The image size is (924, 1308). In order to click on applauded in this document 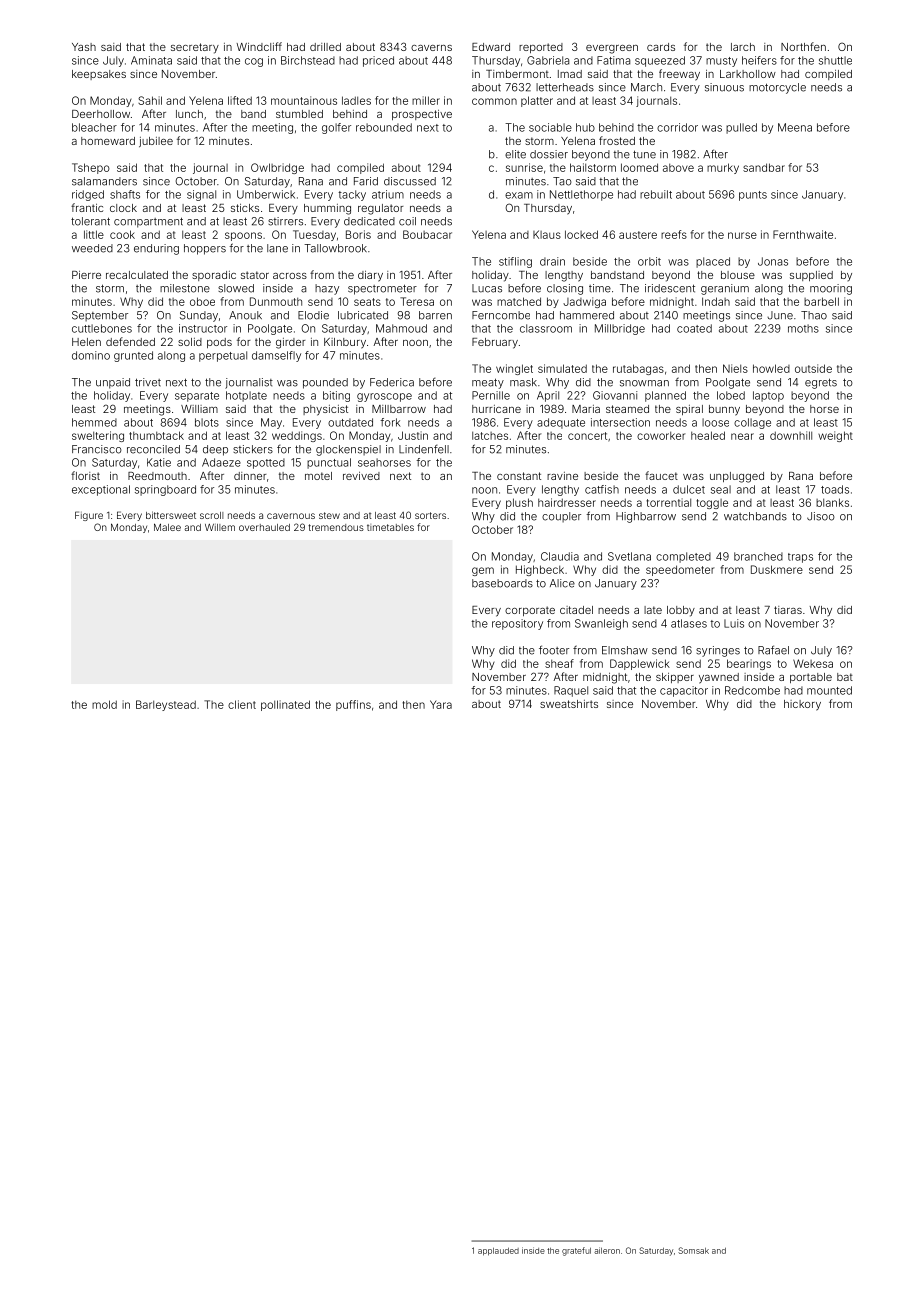, I will do `click(498, 1252)`.
